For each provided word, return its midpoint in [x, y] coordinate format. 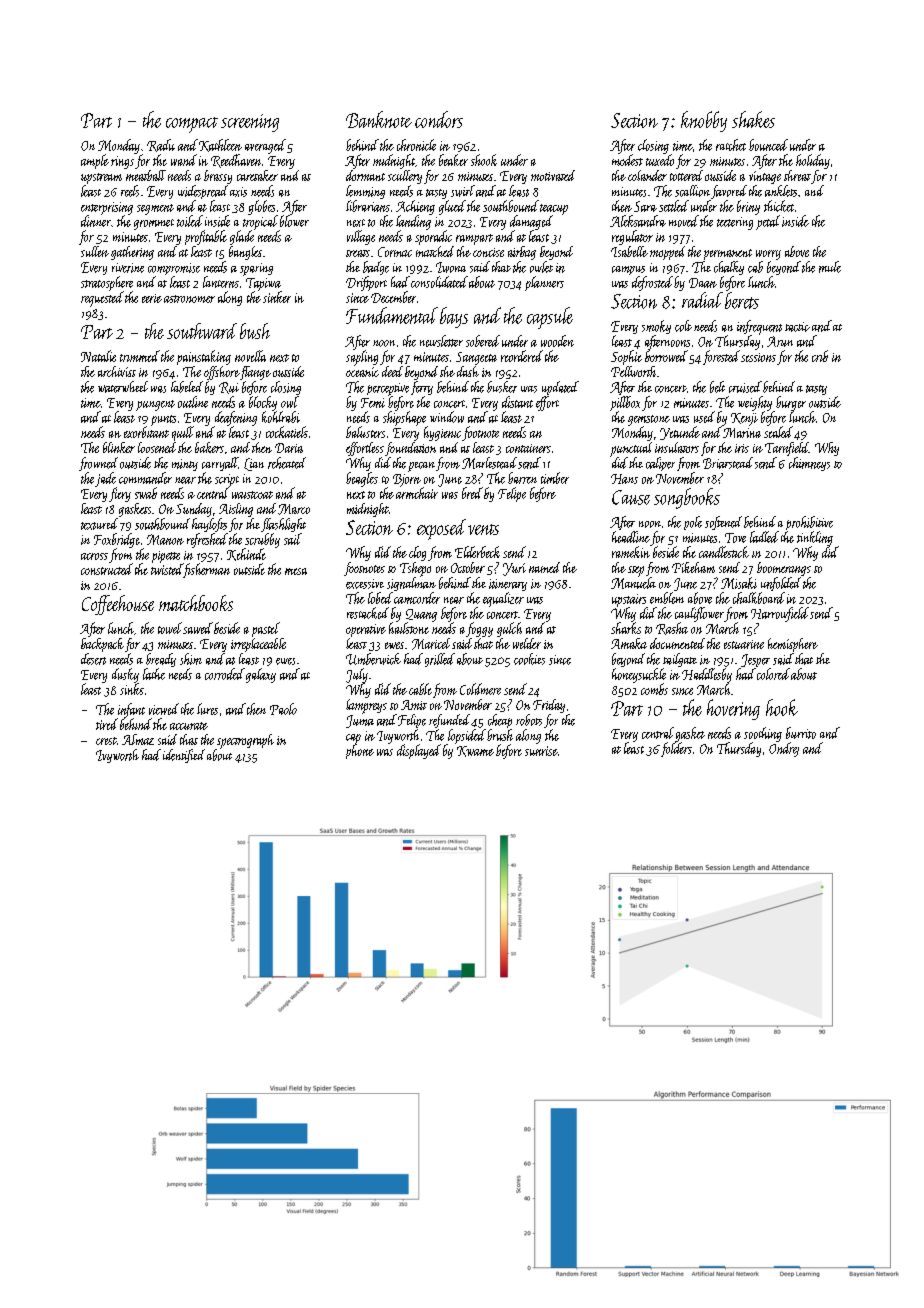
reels [130, 191]
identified [184, 756]
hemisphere [793, 645]
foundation [410, 449]
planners [544, 283]
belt [717, 387]
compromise [174, 269]
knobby [704, 121]
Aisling [236, 510]
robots [529, 720]
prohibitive [809, 523]
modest [627, 160]
